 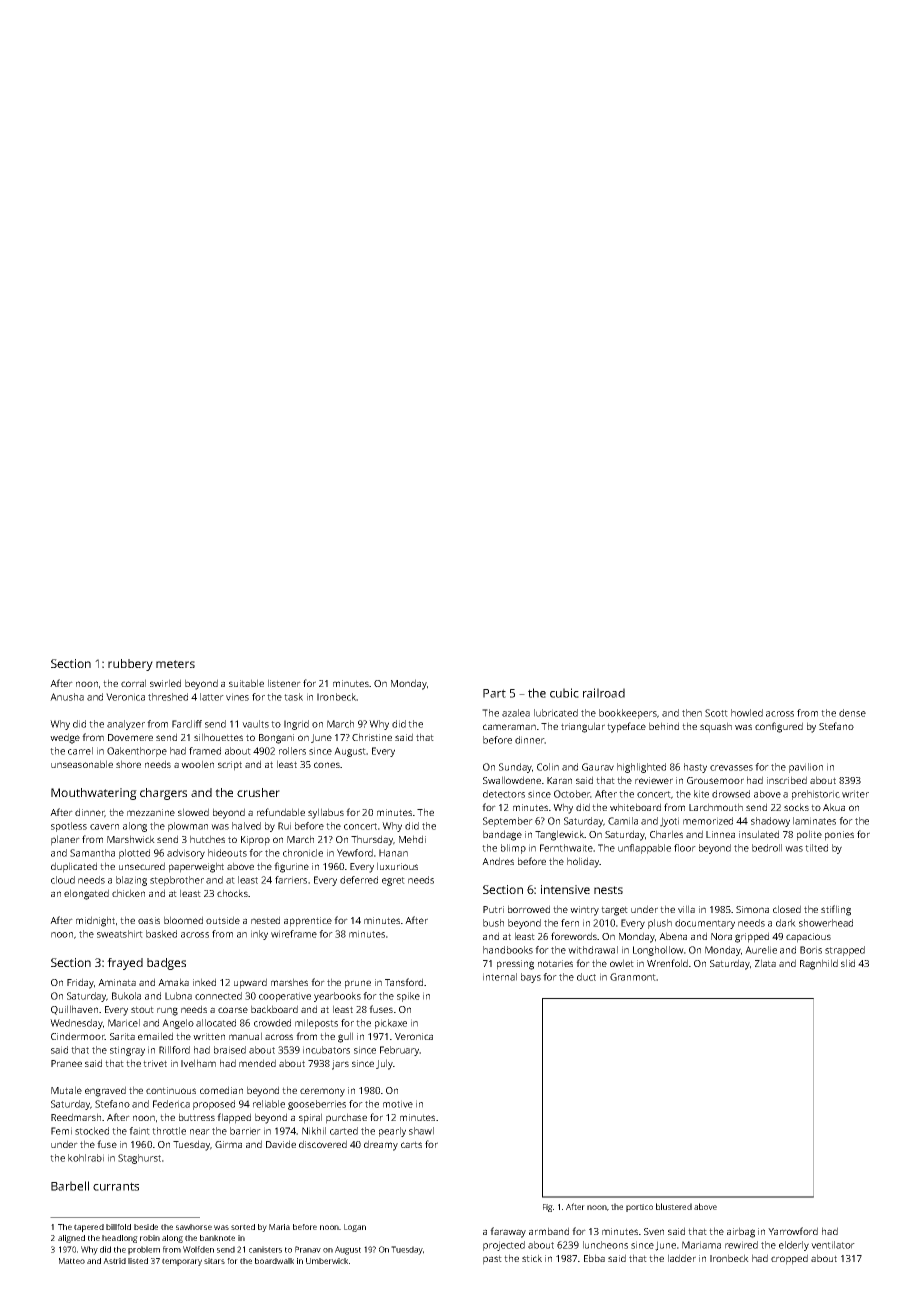 What do you see at coordinates (139, 1159) in the document?
I see `Staghurst` at bounding box center [139, 1159].
